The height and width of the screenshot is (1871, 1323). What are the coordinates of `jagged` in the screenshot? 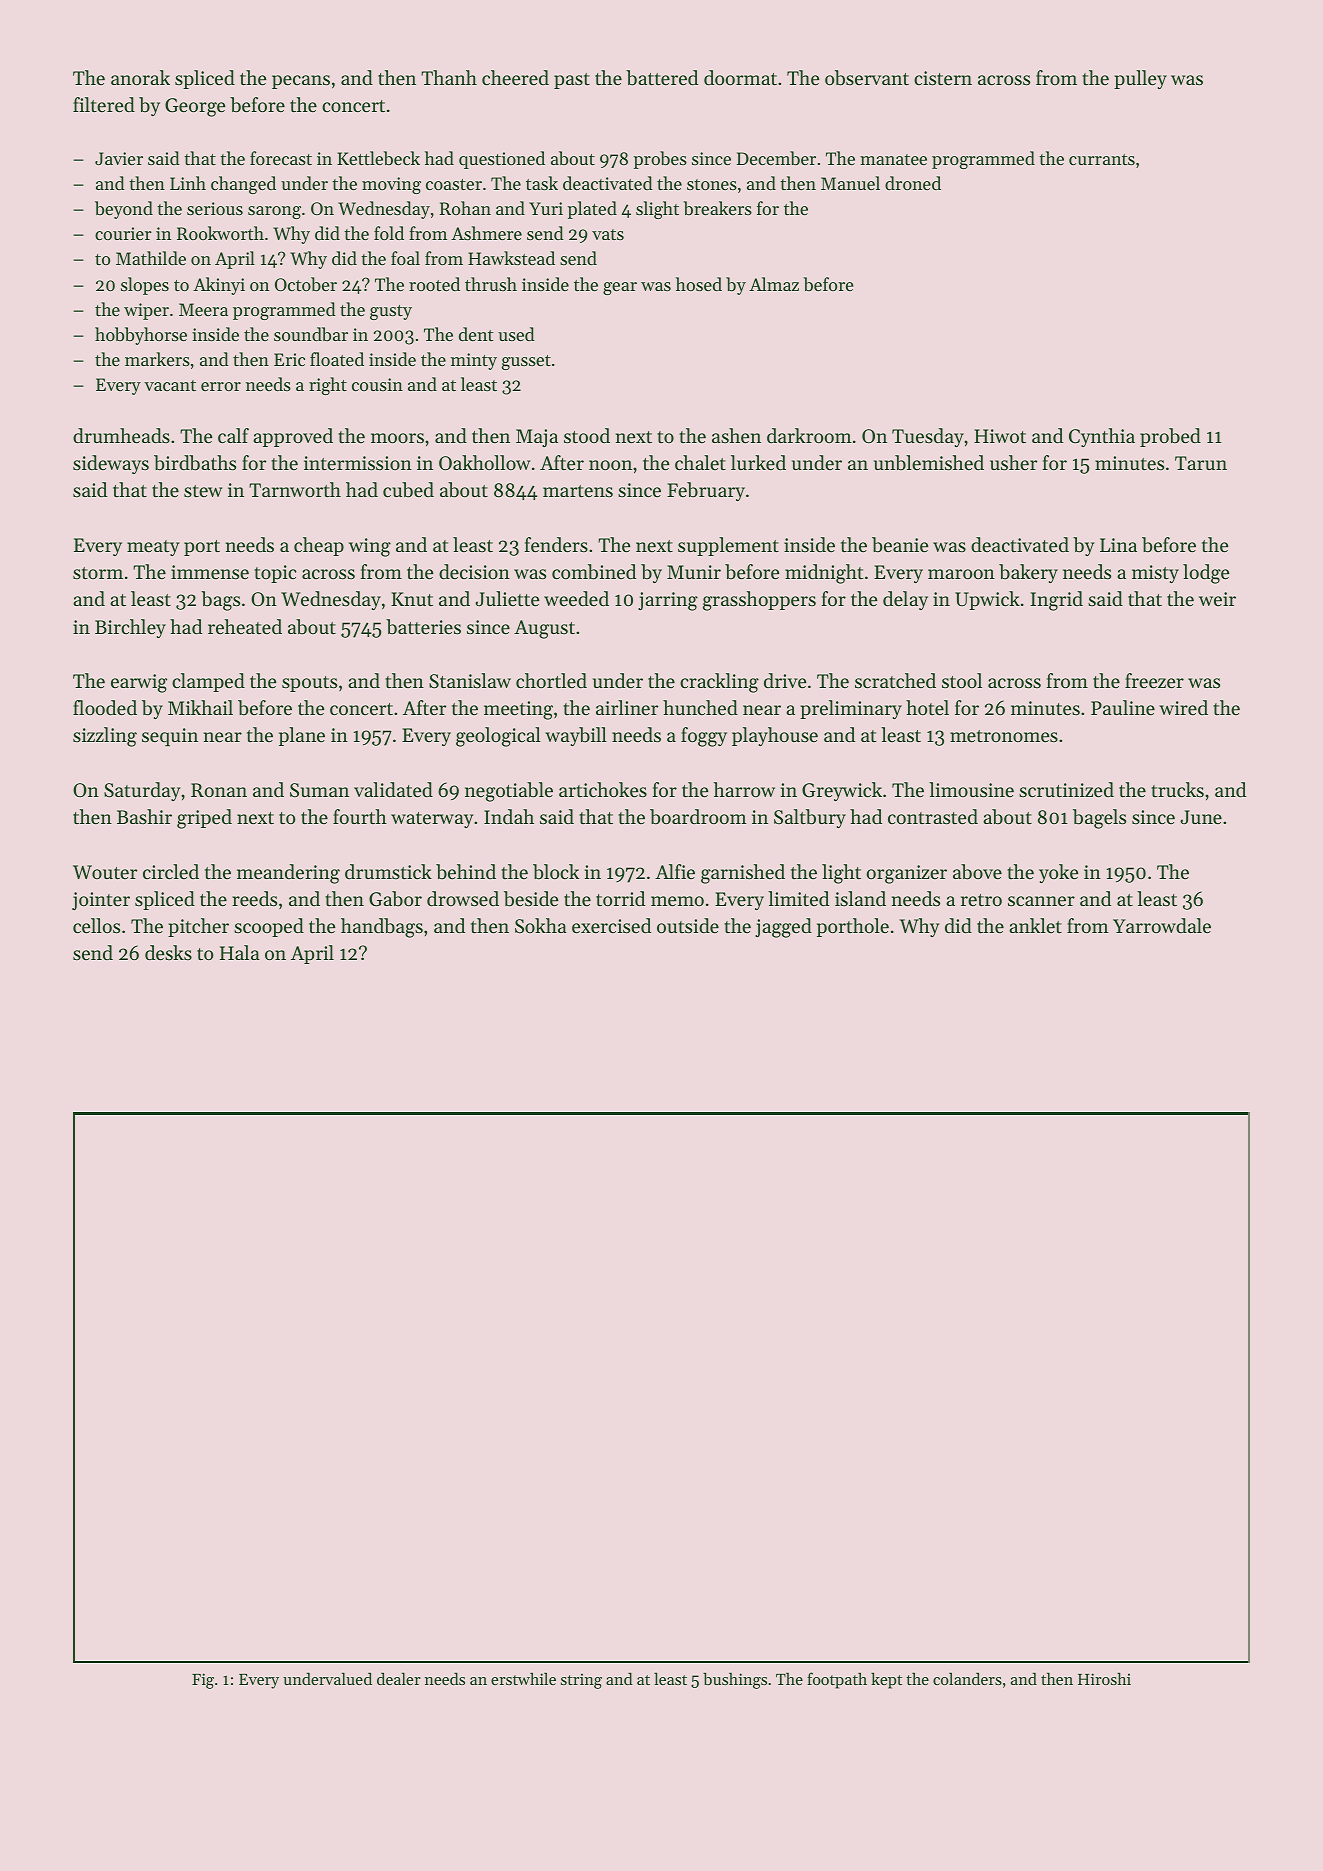 It's located at (783, 928).
